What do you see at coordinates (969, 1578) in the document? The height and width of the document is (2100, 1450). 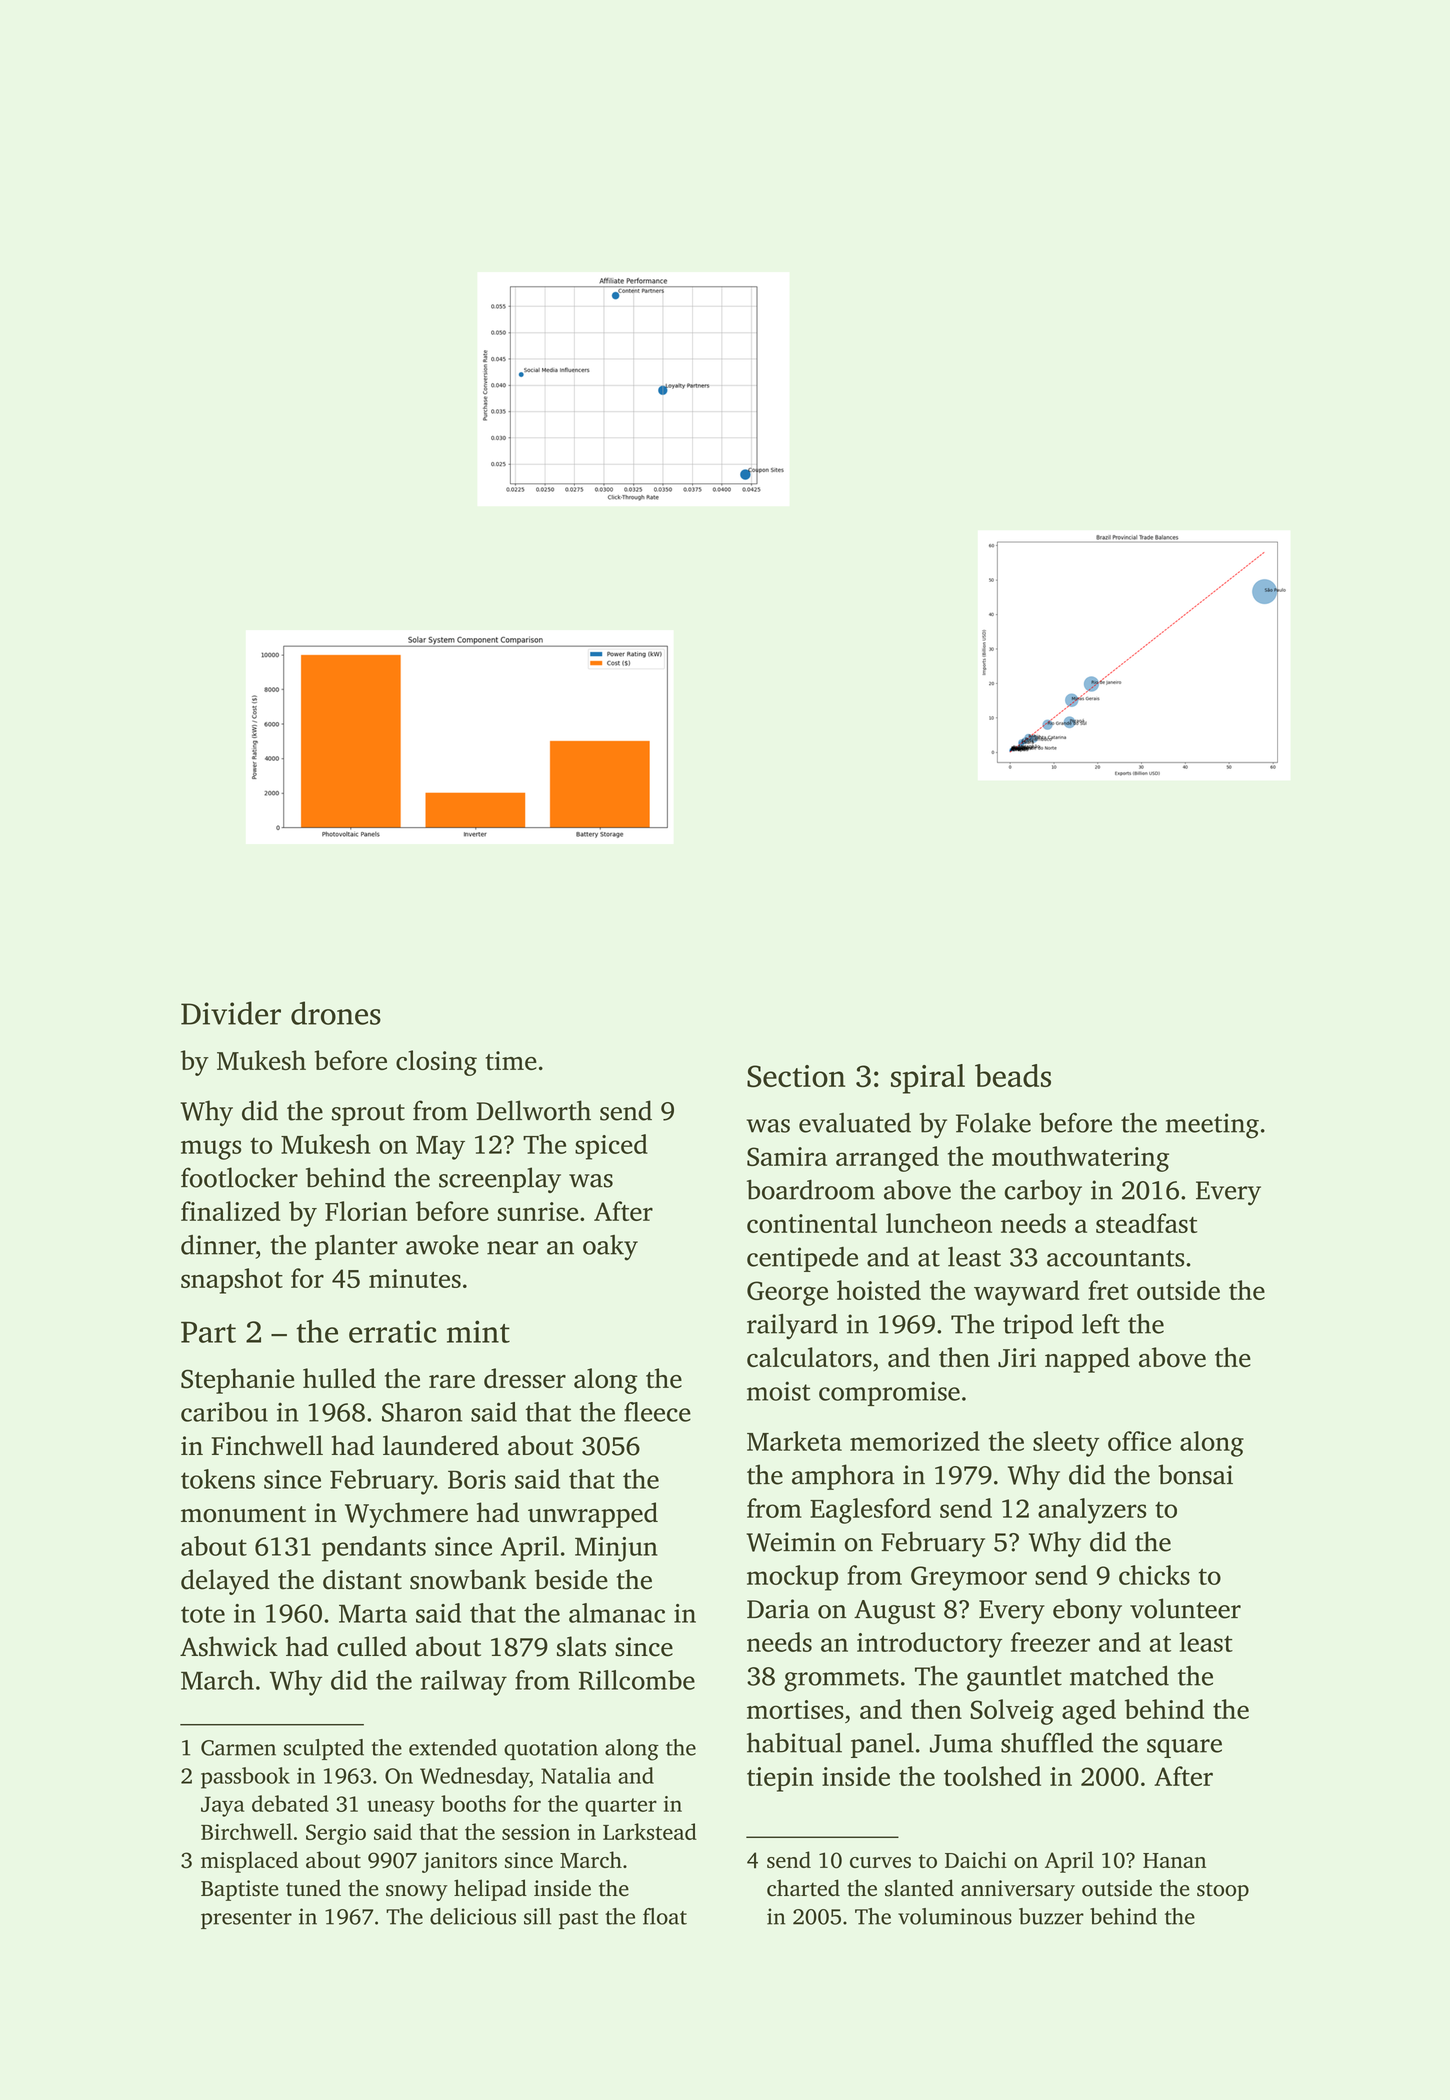 I see `Greymoor` at bounding box center [969, 1578].
